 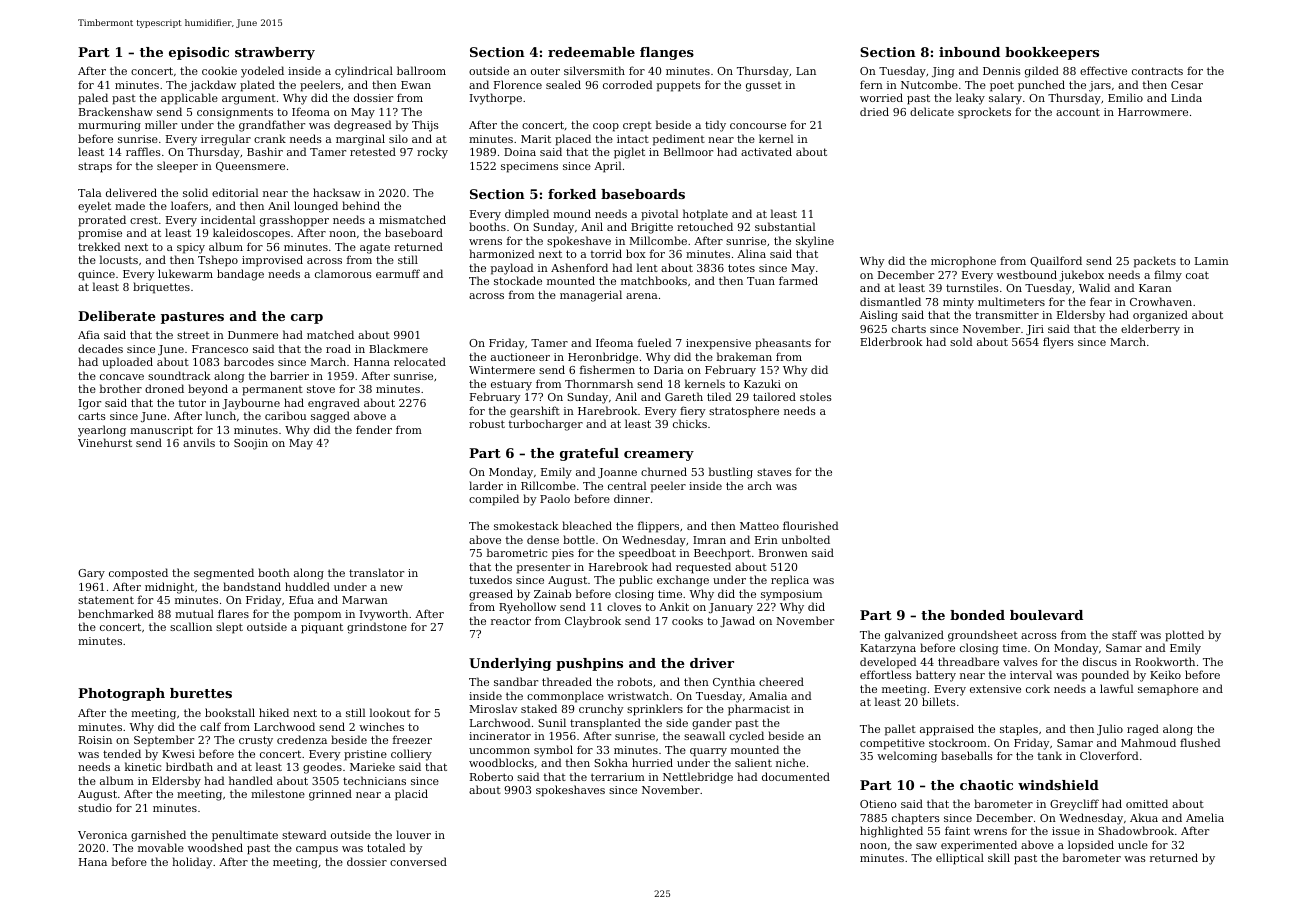 What do you see at coordinates (91, 574) in the page?
I see `Gary` at bounding box center [91, 574].
